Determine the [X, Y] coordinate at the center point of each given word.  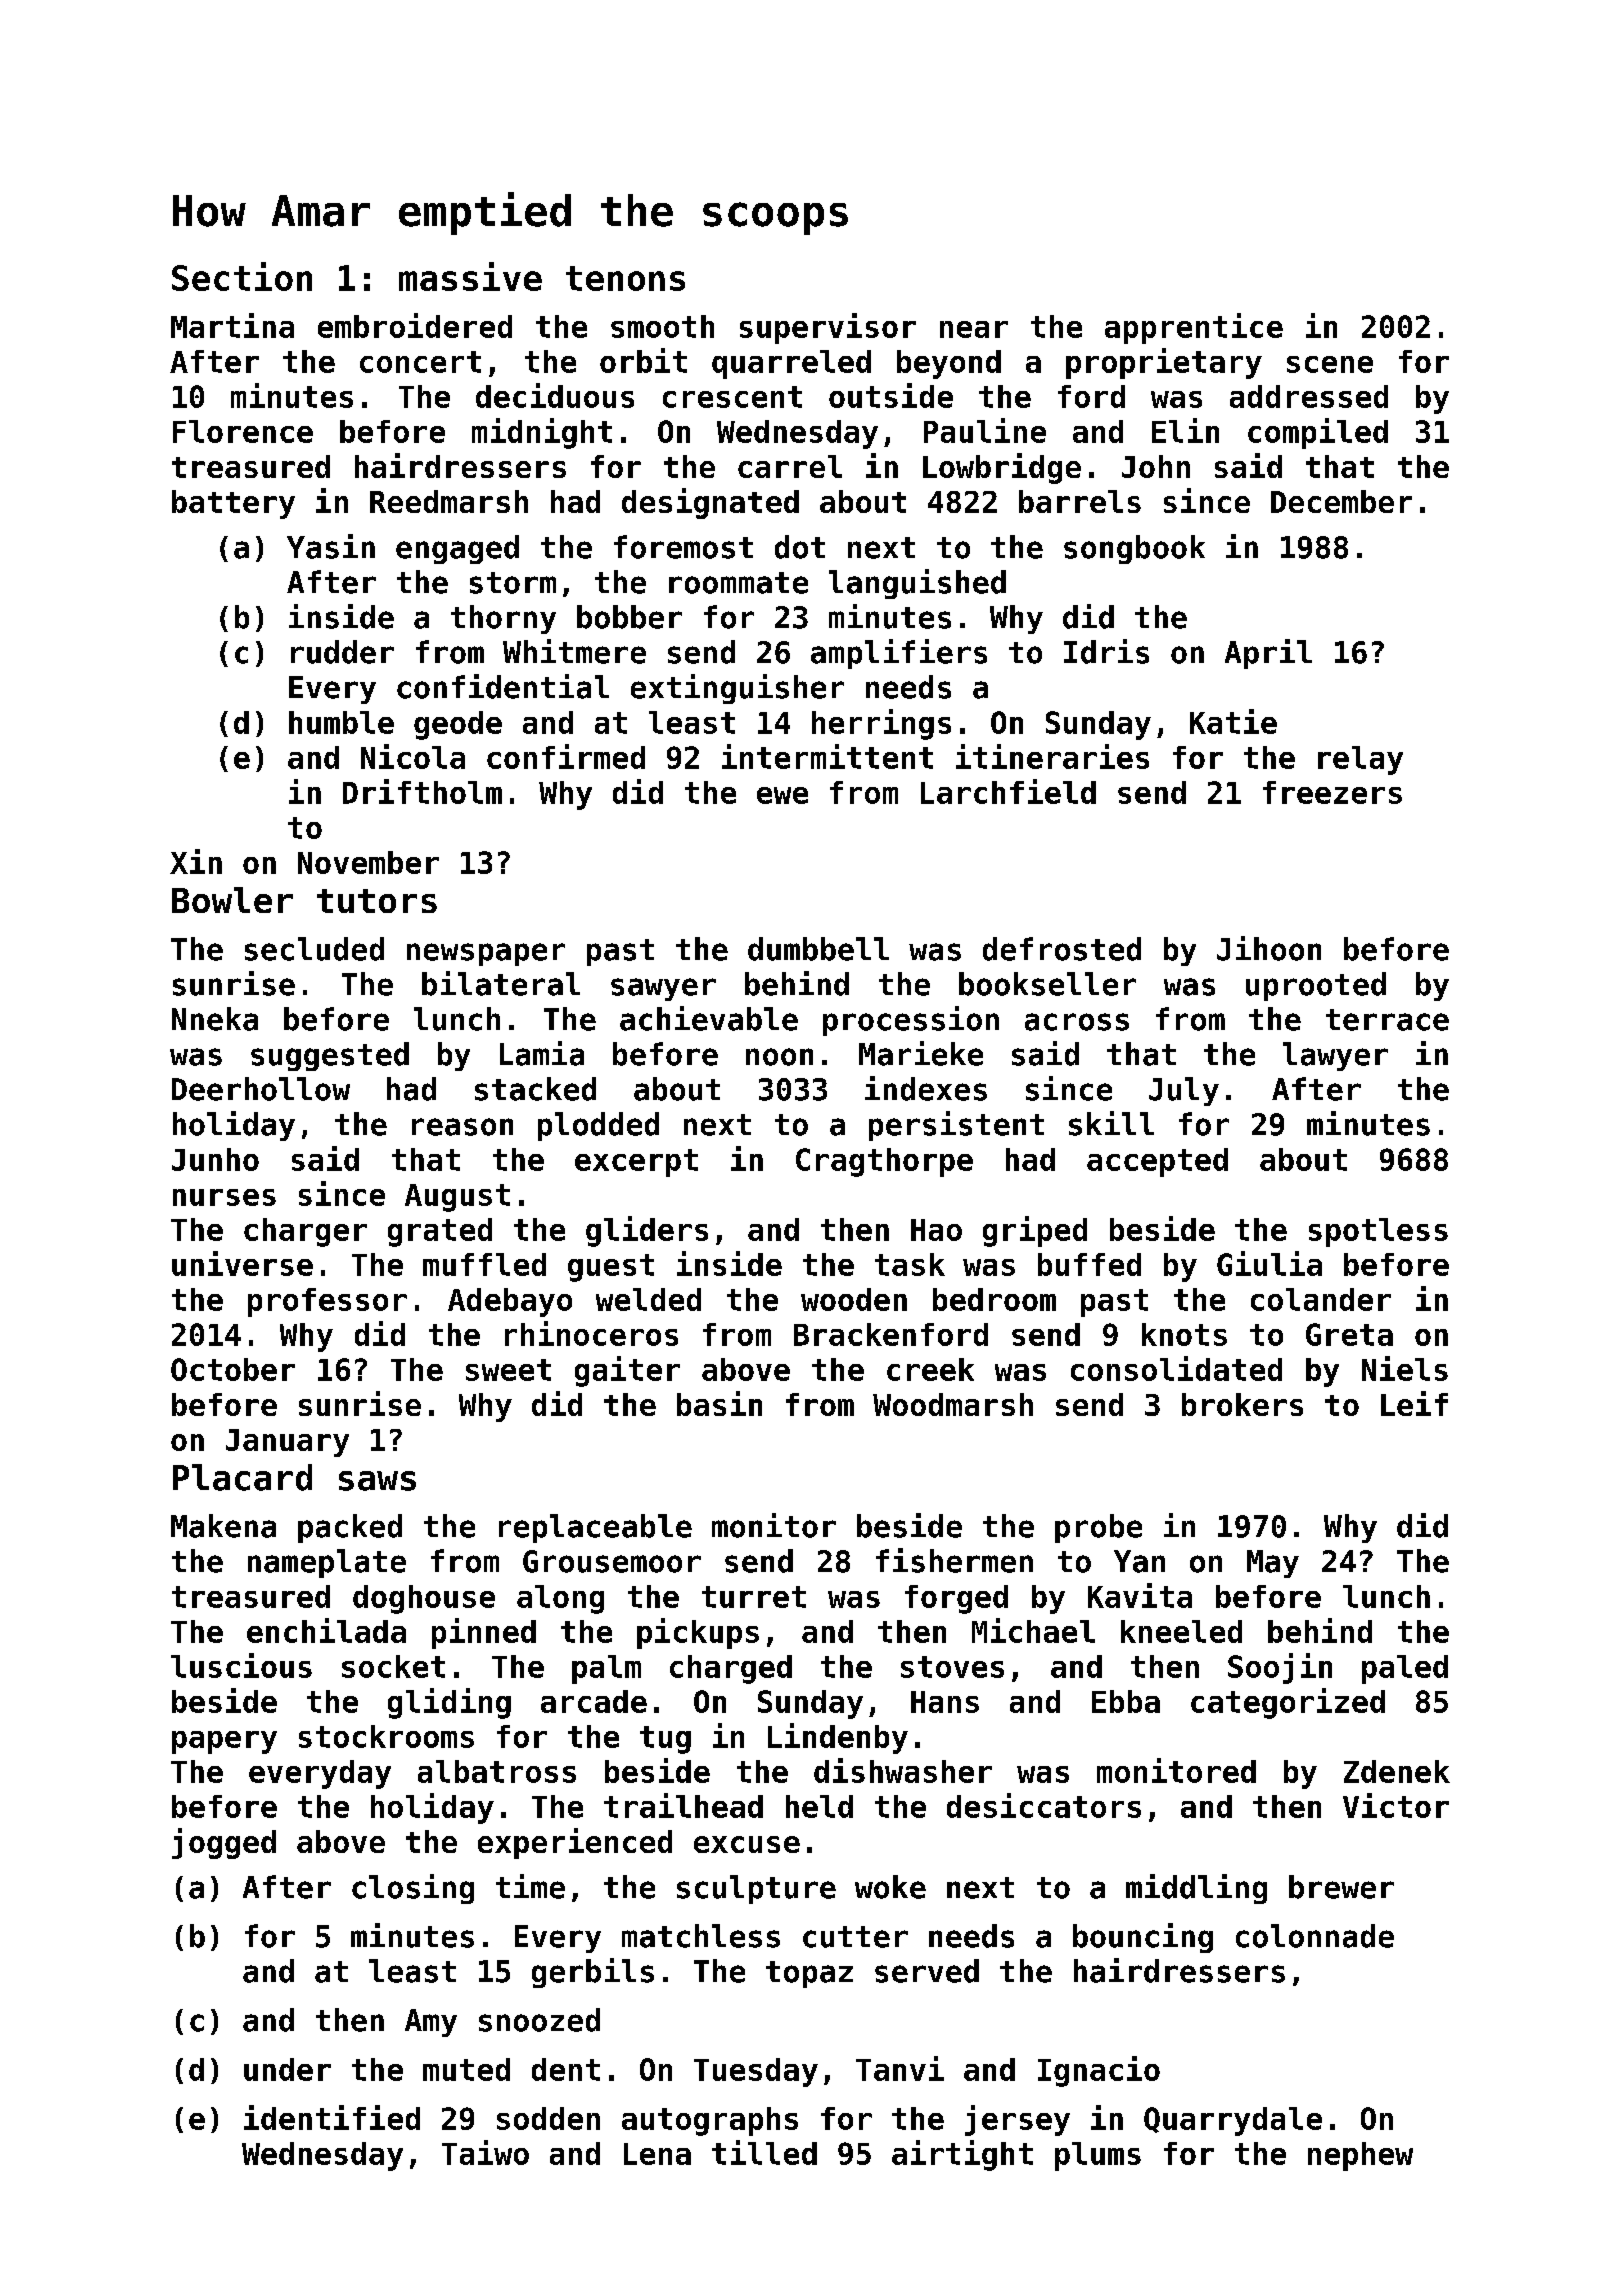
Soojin [1280, 1668]
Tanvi [900, 2068]
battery [233, 504]
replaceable [595, 1528]
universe [242, 1263]
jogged [224, 1843]
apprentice [1194, 328]
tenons [625, 278]
